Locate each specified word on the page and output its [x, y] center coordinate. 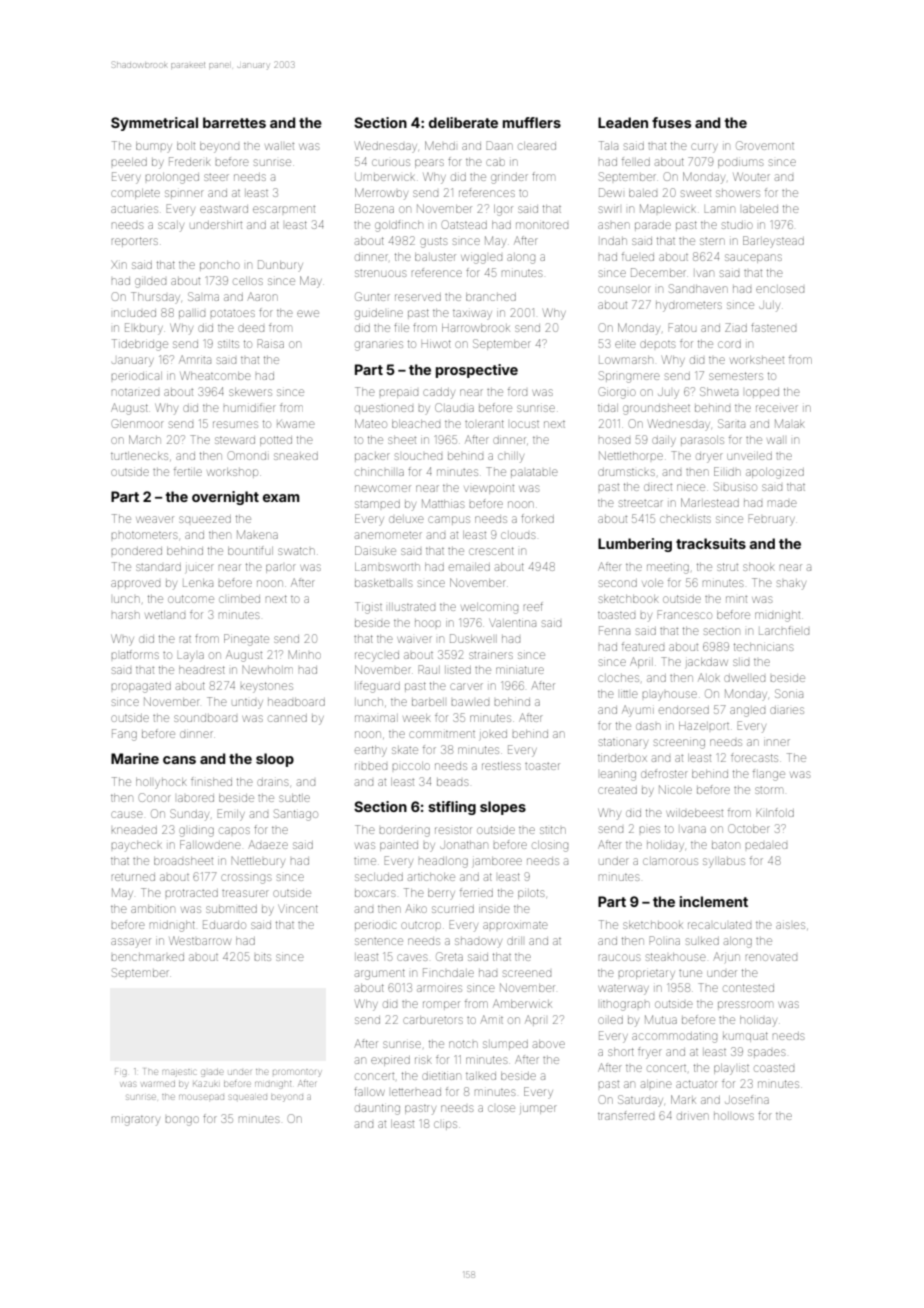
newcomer [383, 488]
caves [412, 957]
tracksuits [711, 543]
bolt [186, 146]
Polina [664, 940]
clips [445, 1124]
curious [391, 162]
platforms [135, 654]
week [417, 718]
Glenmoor [138, 423]
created [617, 790]
